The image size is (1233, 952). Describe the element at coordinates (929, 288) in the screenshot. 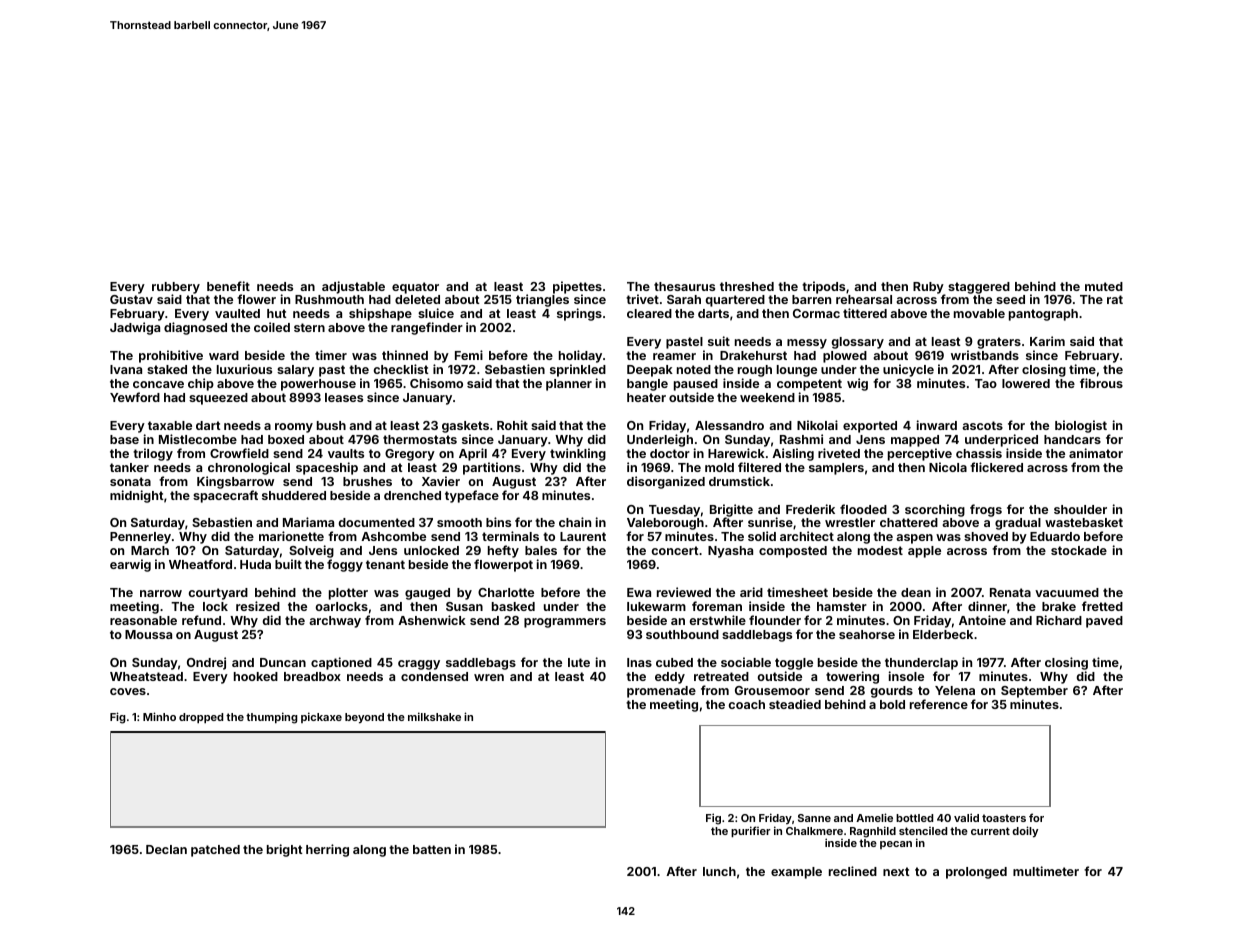

I see `Ruby` at that location.
